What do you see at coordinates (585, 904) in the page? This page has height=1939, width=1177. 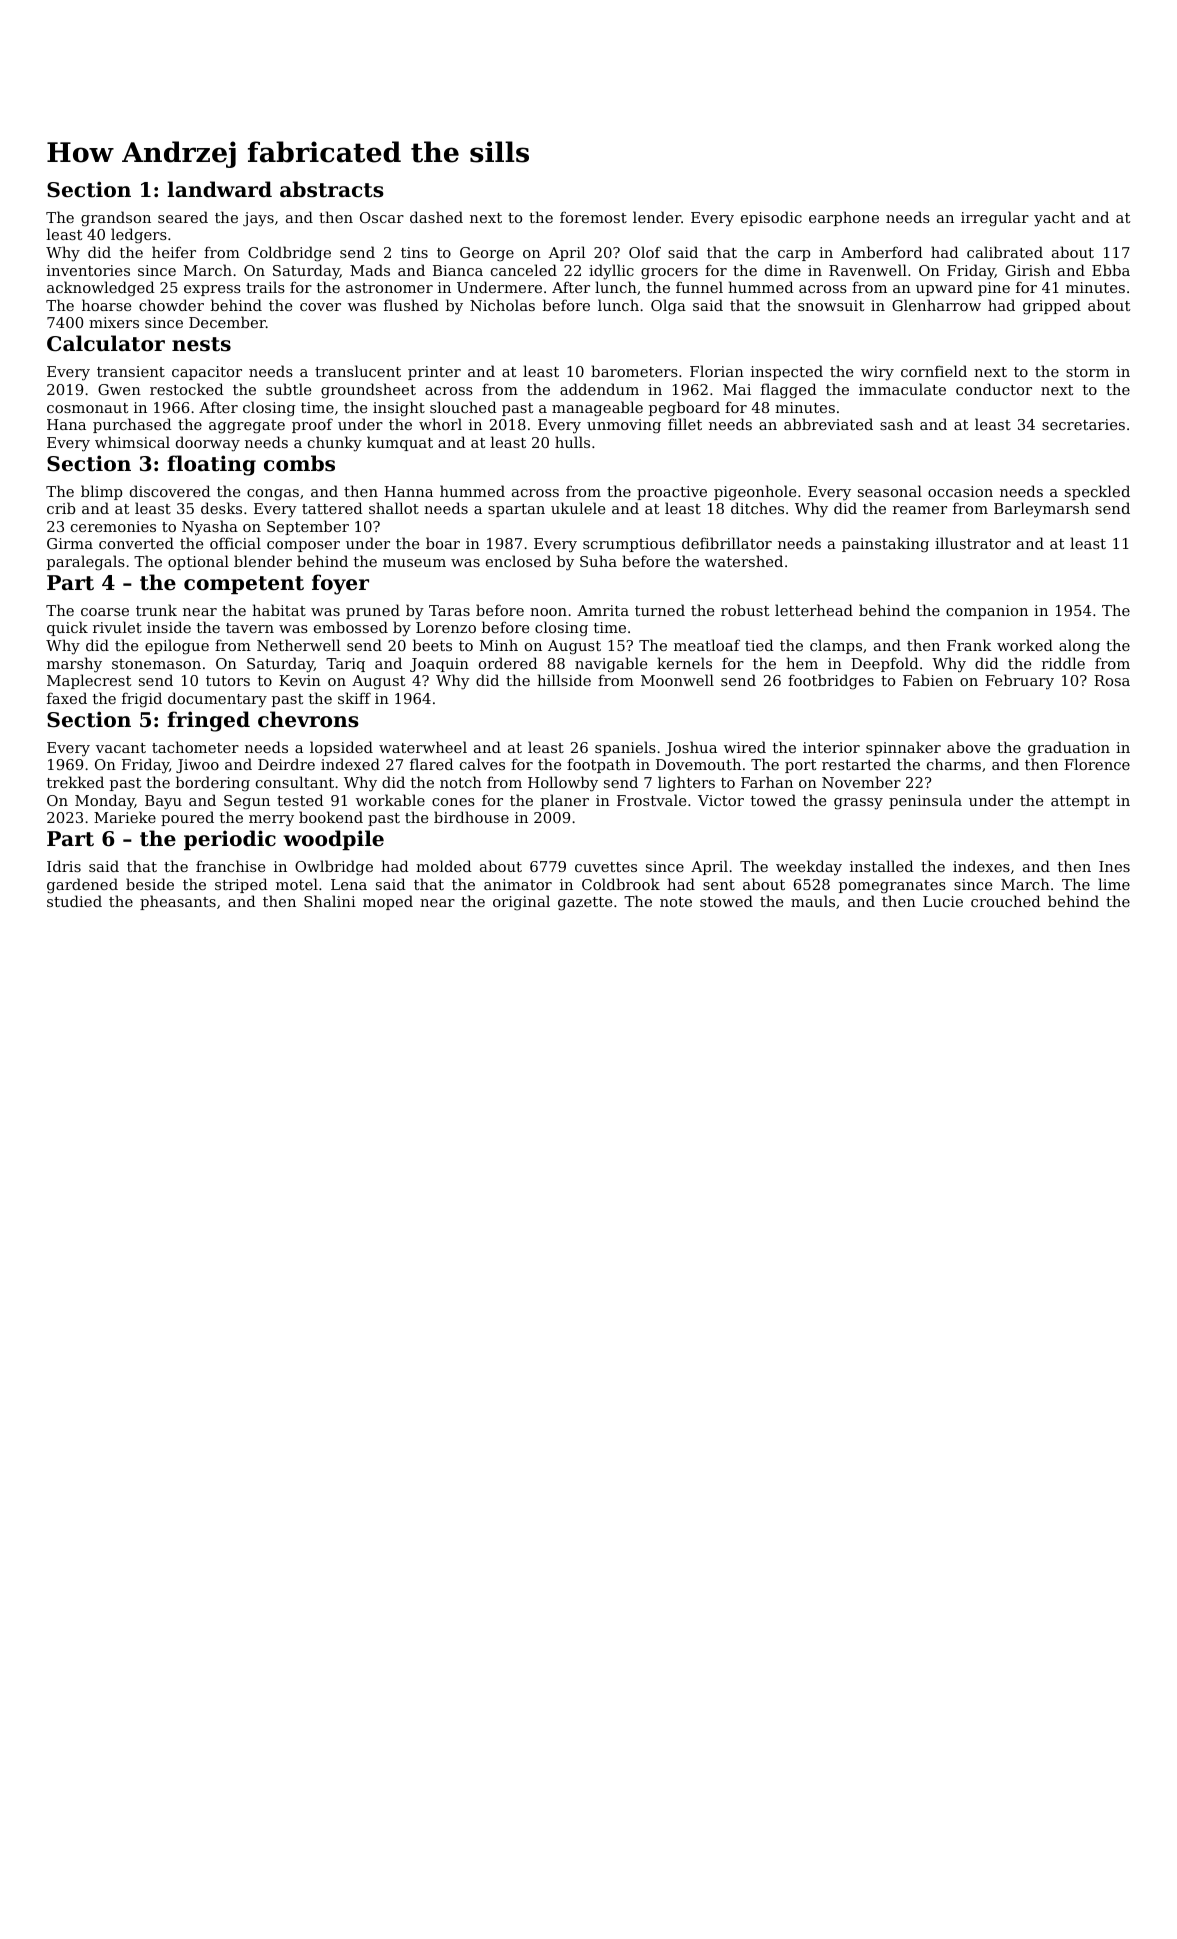 I see `gazette` at bounding box center [585, 904].
